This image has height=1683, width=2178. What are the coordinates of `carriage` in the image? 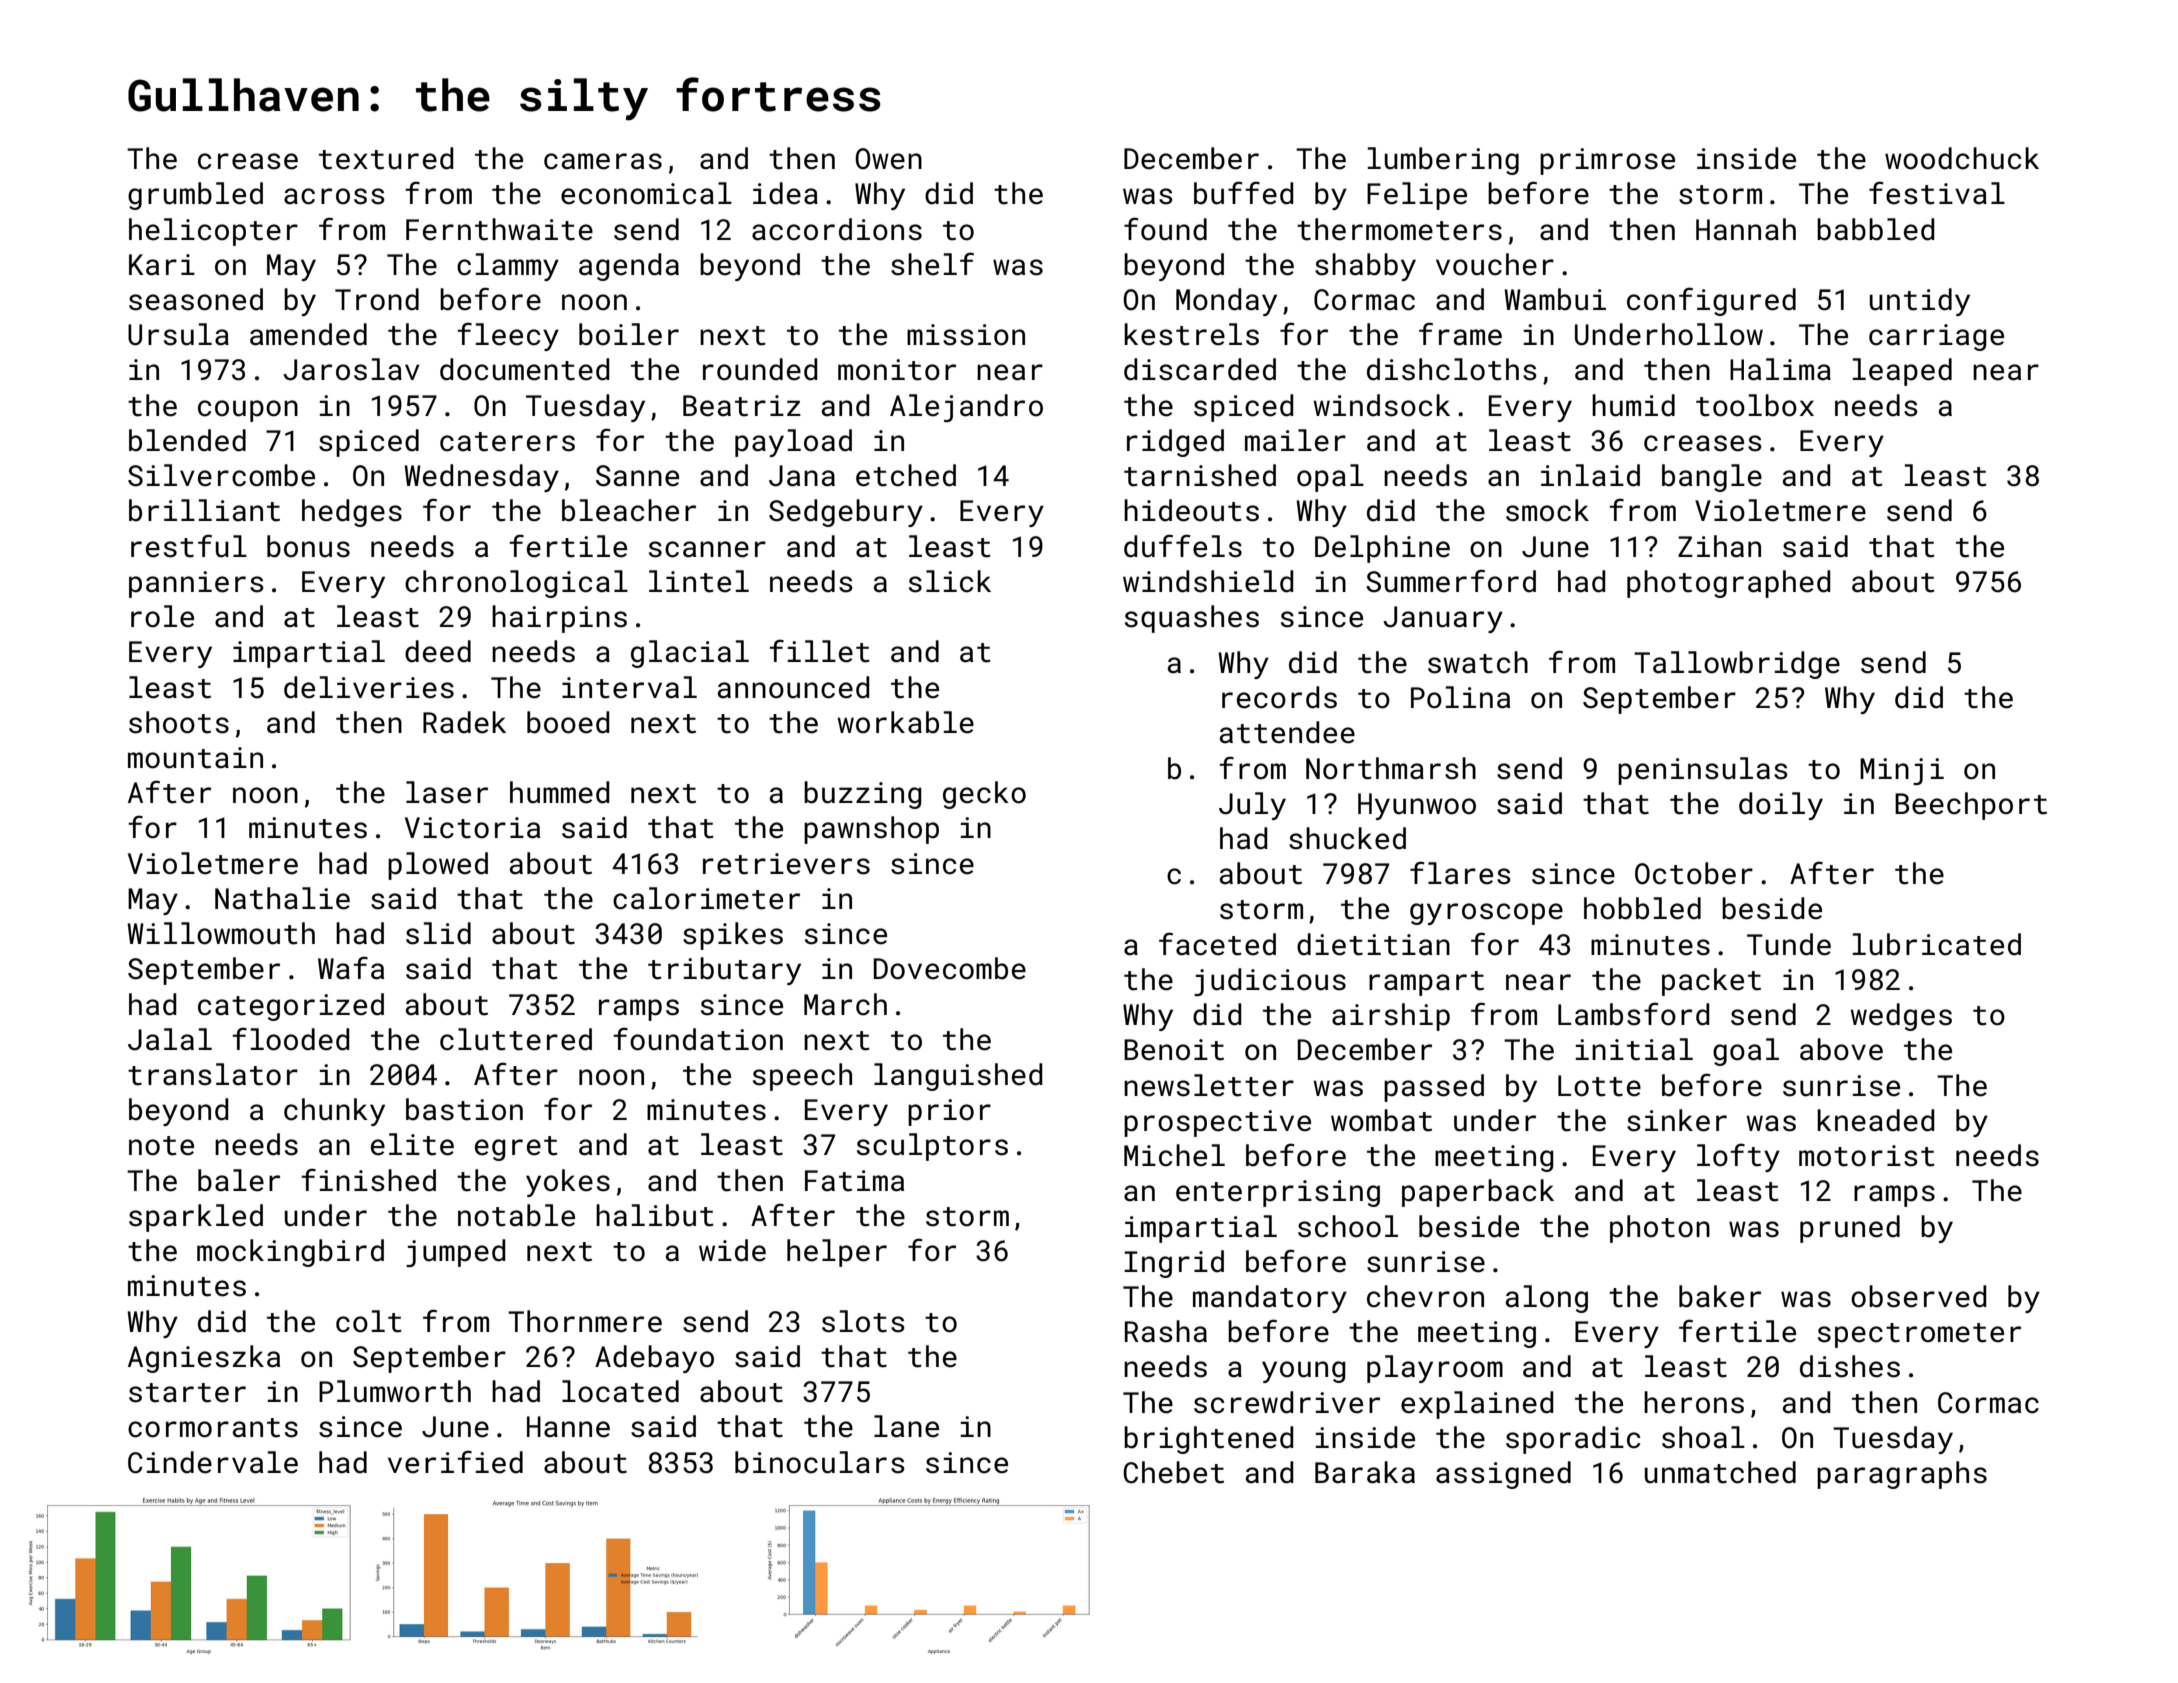 It's located at (1936, 337).
